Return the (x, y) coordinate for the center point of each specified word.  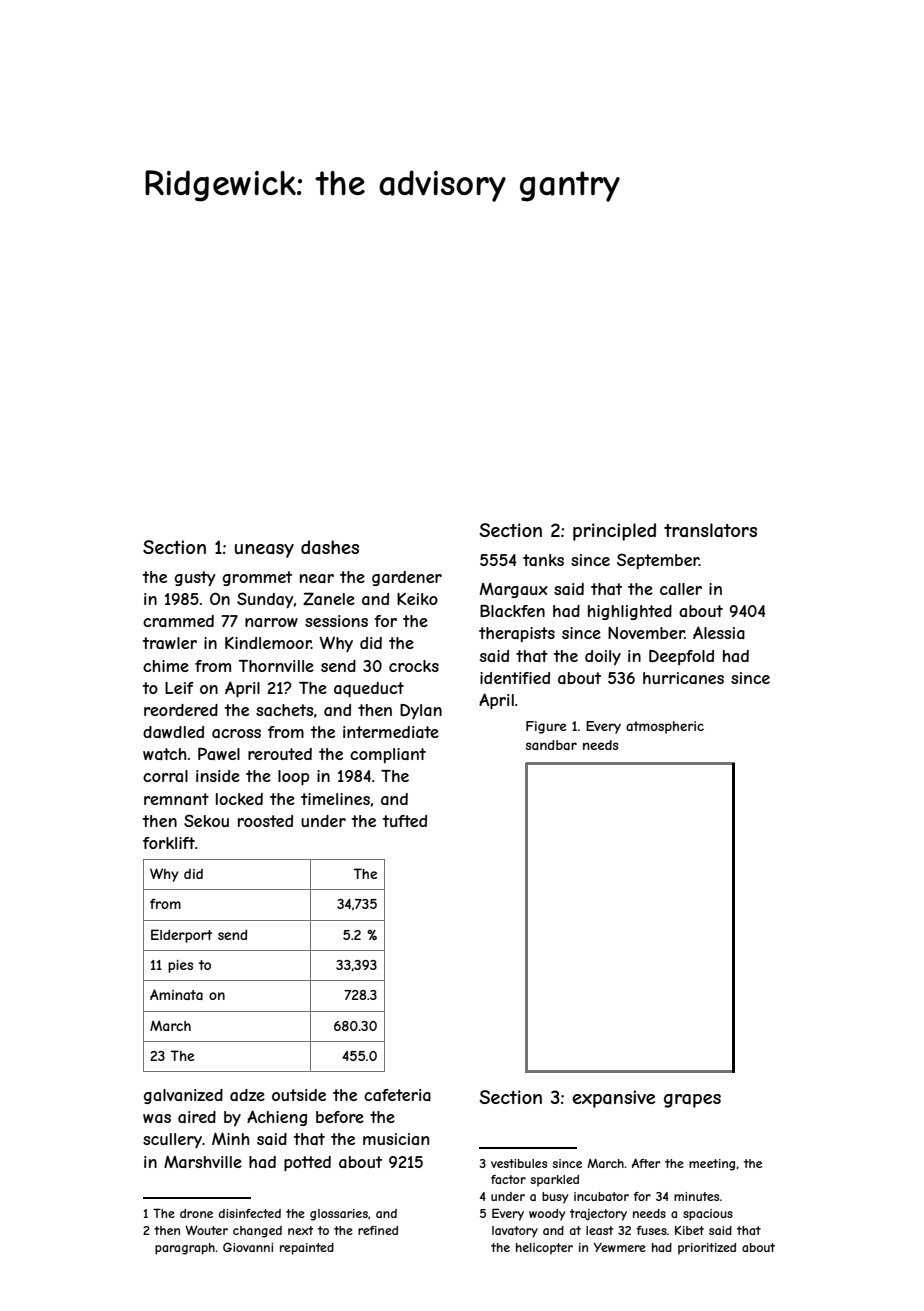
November (646, 633)
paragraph (185, 1249)
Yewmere (619, 1247)
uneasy (264, 551)
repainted (307, 1249)
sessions (336, 621)
